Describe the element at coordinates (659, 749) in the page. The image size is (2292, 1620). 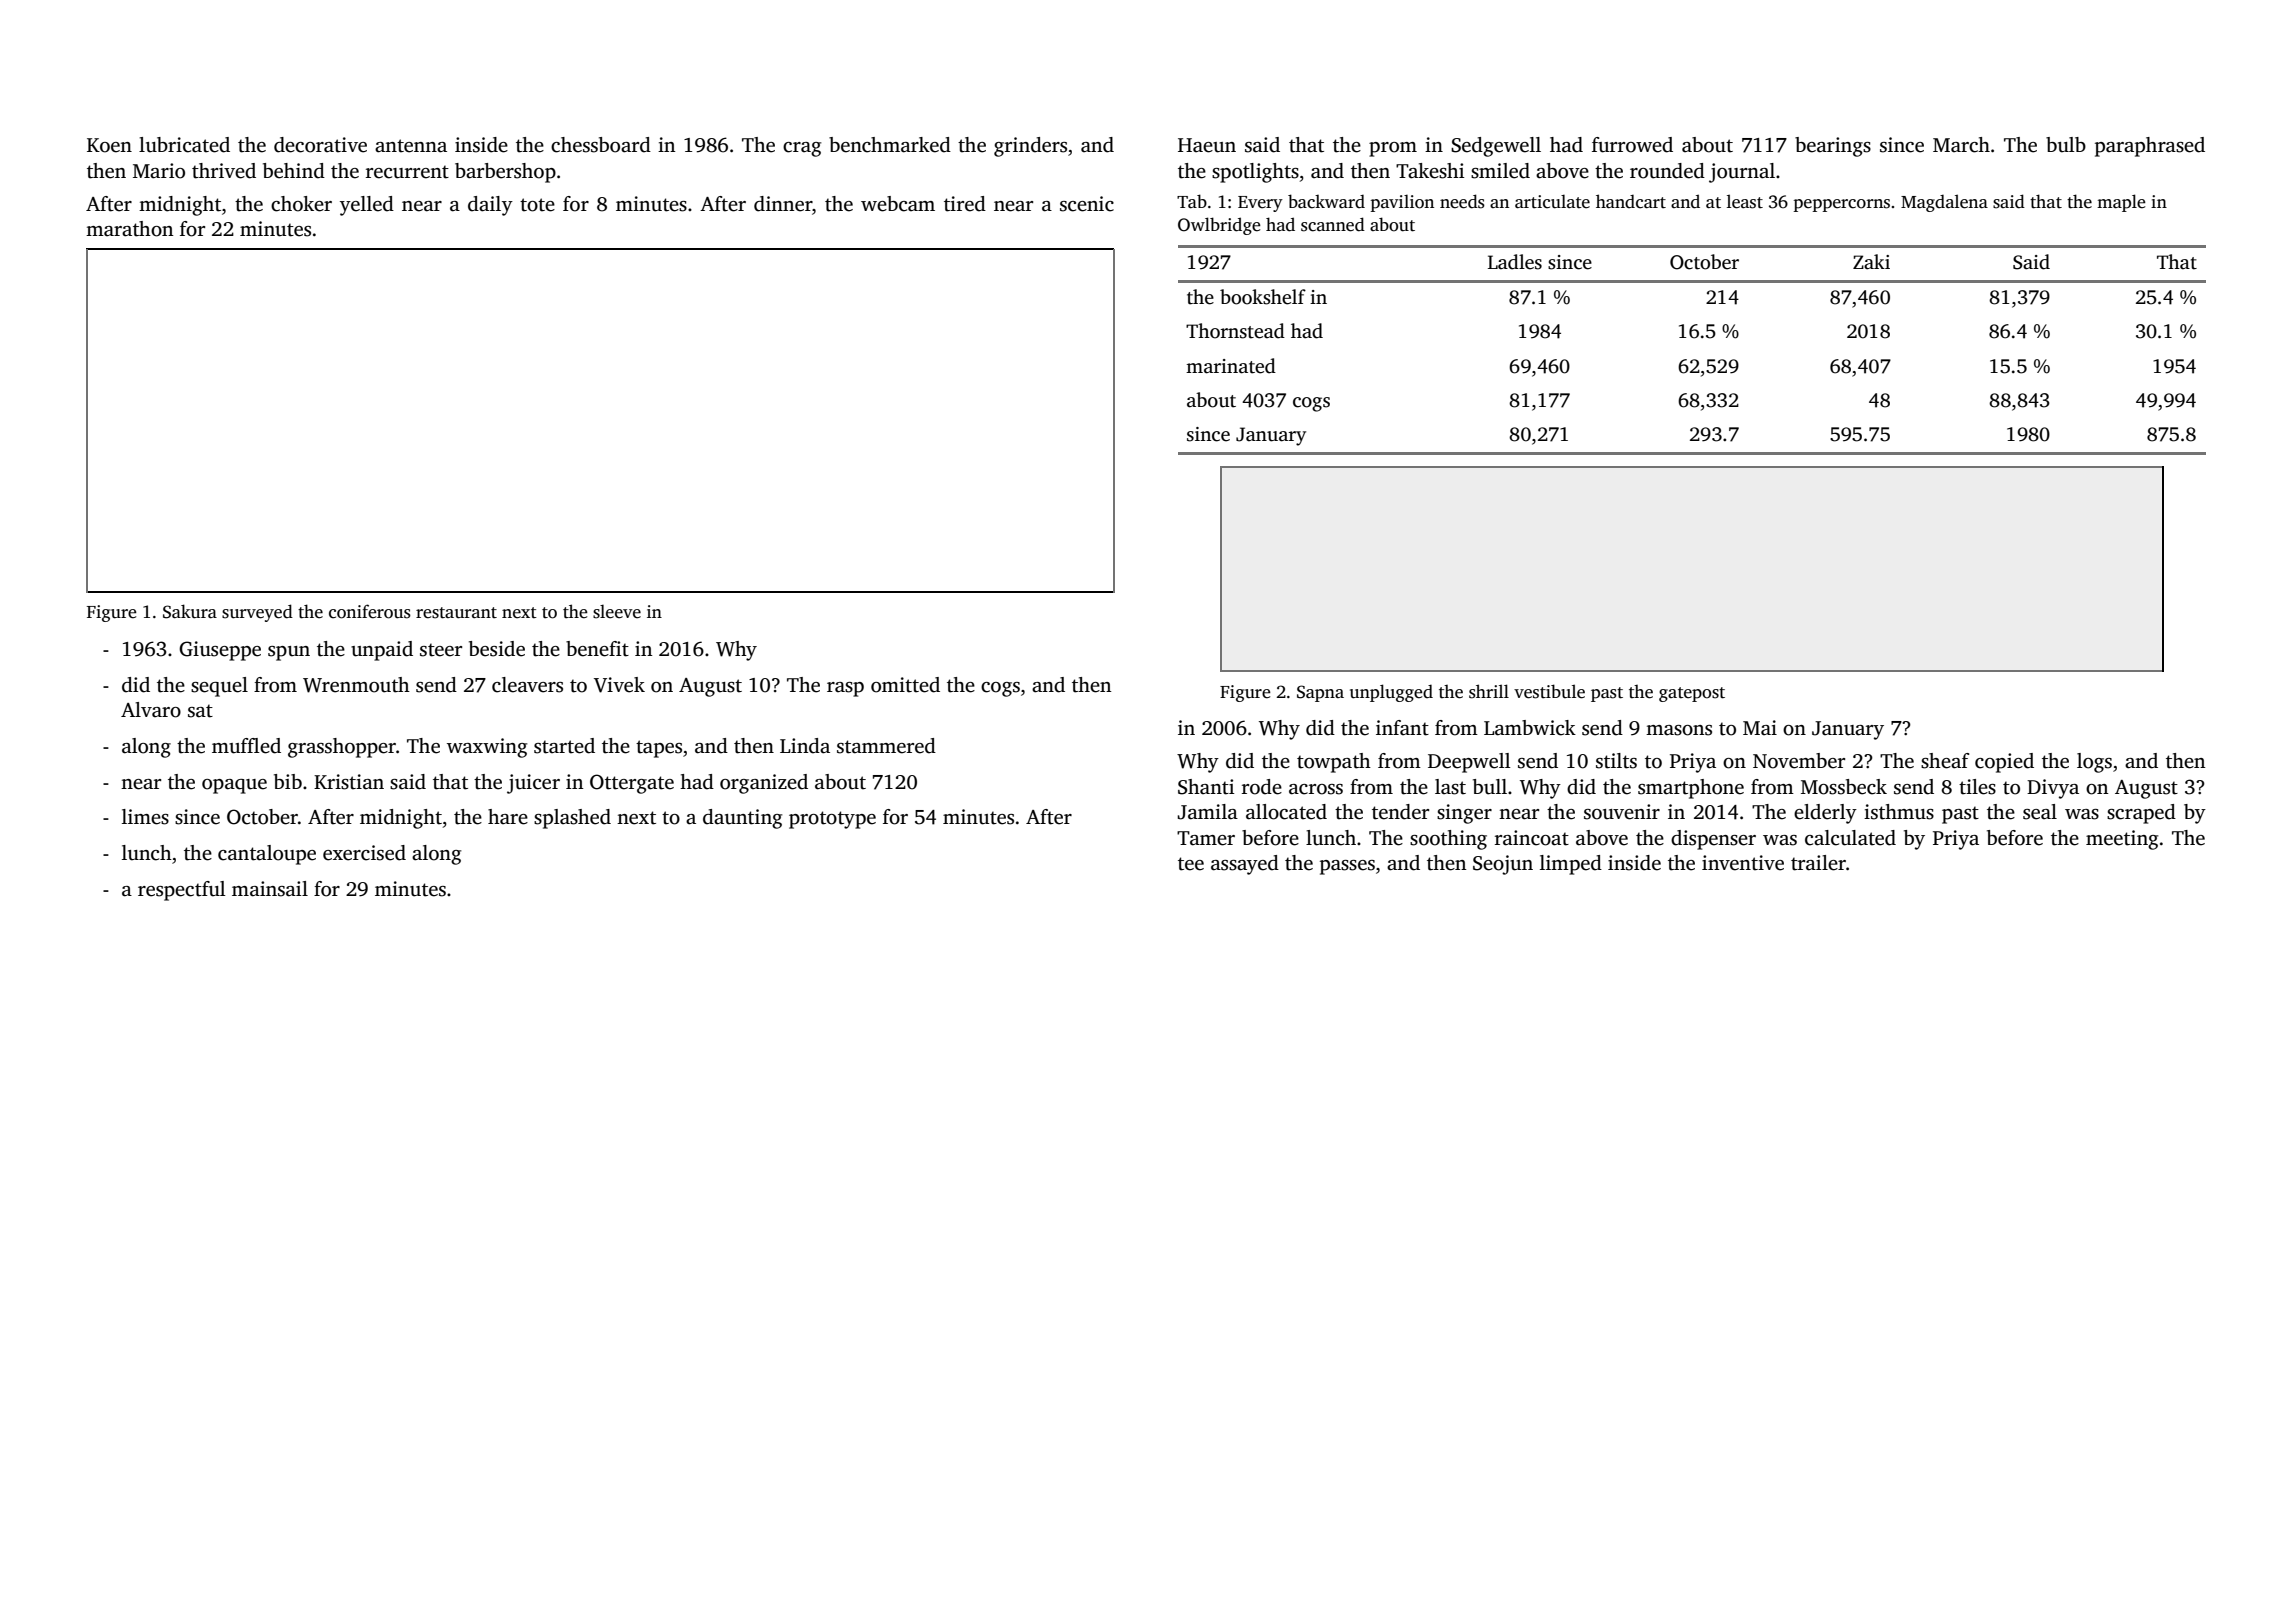
I see `tapes` at that location.
